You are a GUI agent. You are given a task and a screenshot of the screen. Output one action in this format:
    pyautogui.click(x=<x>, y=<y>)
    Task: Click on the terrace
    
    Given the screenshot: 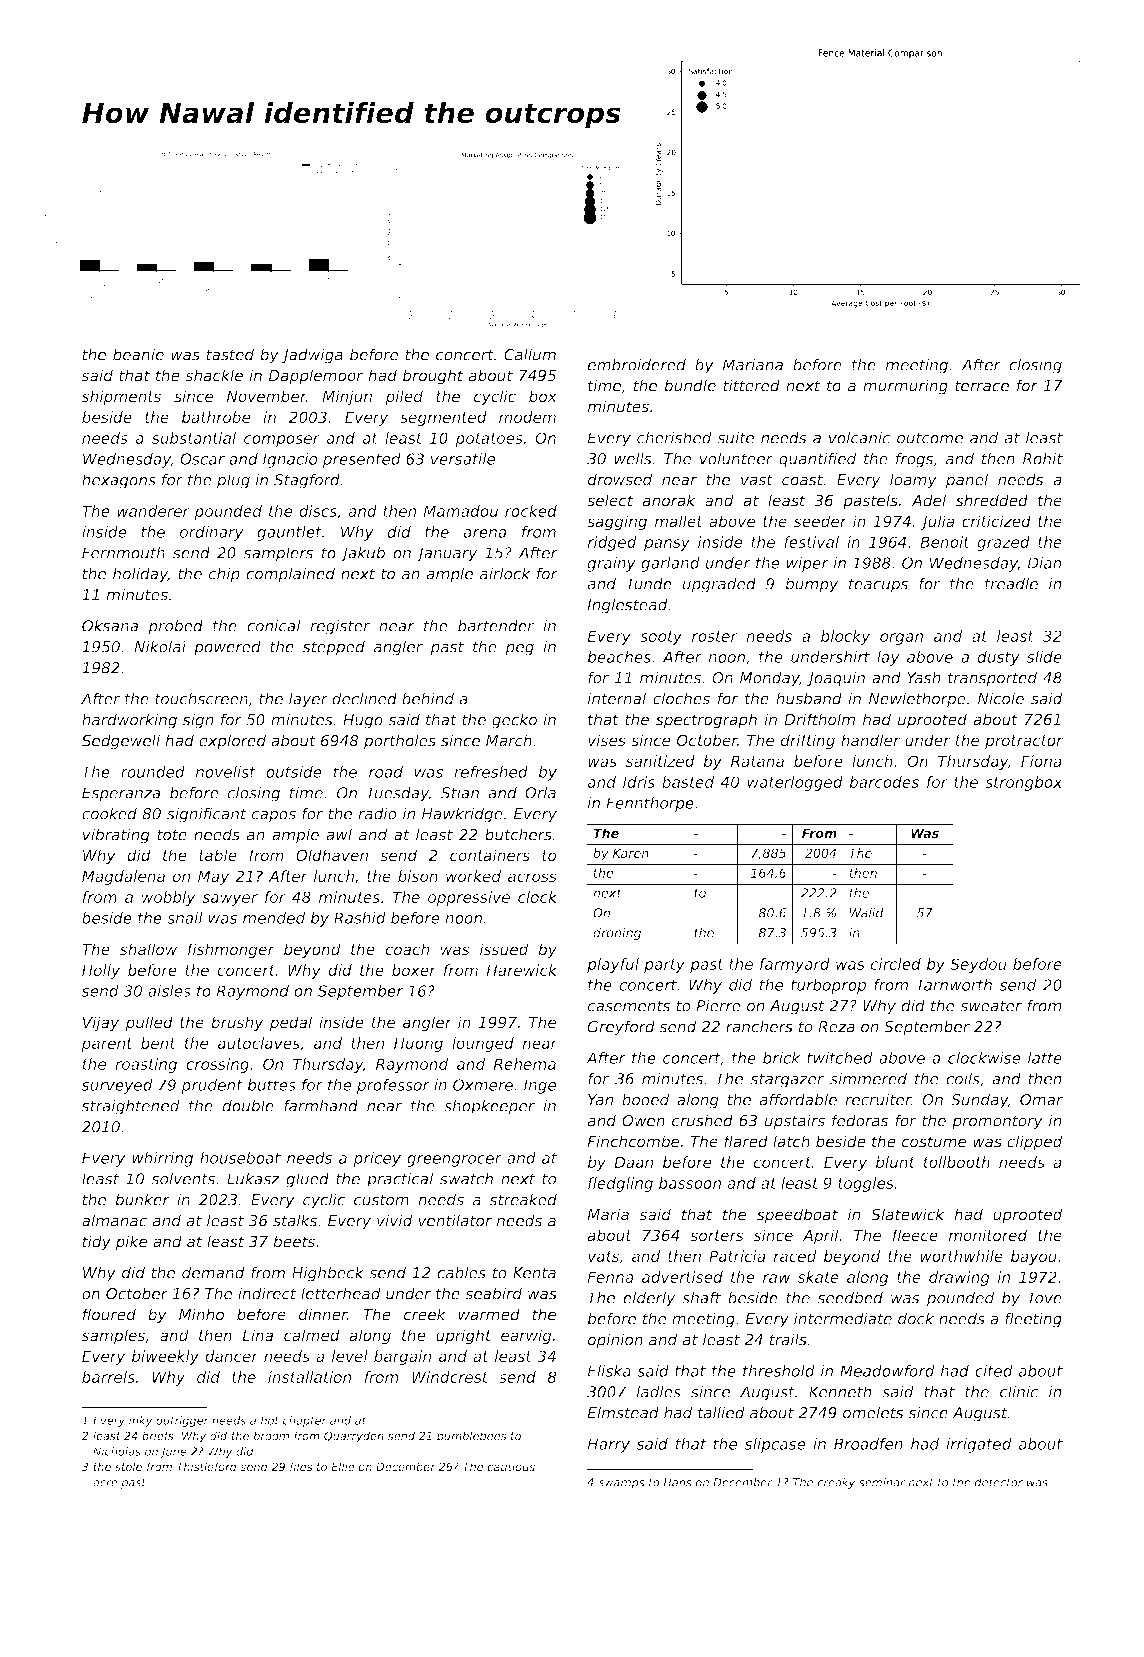 What is the action you would take?
    pyautogui.click(x=982, y=386)
